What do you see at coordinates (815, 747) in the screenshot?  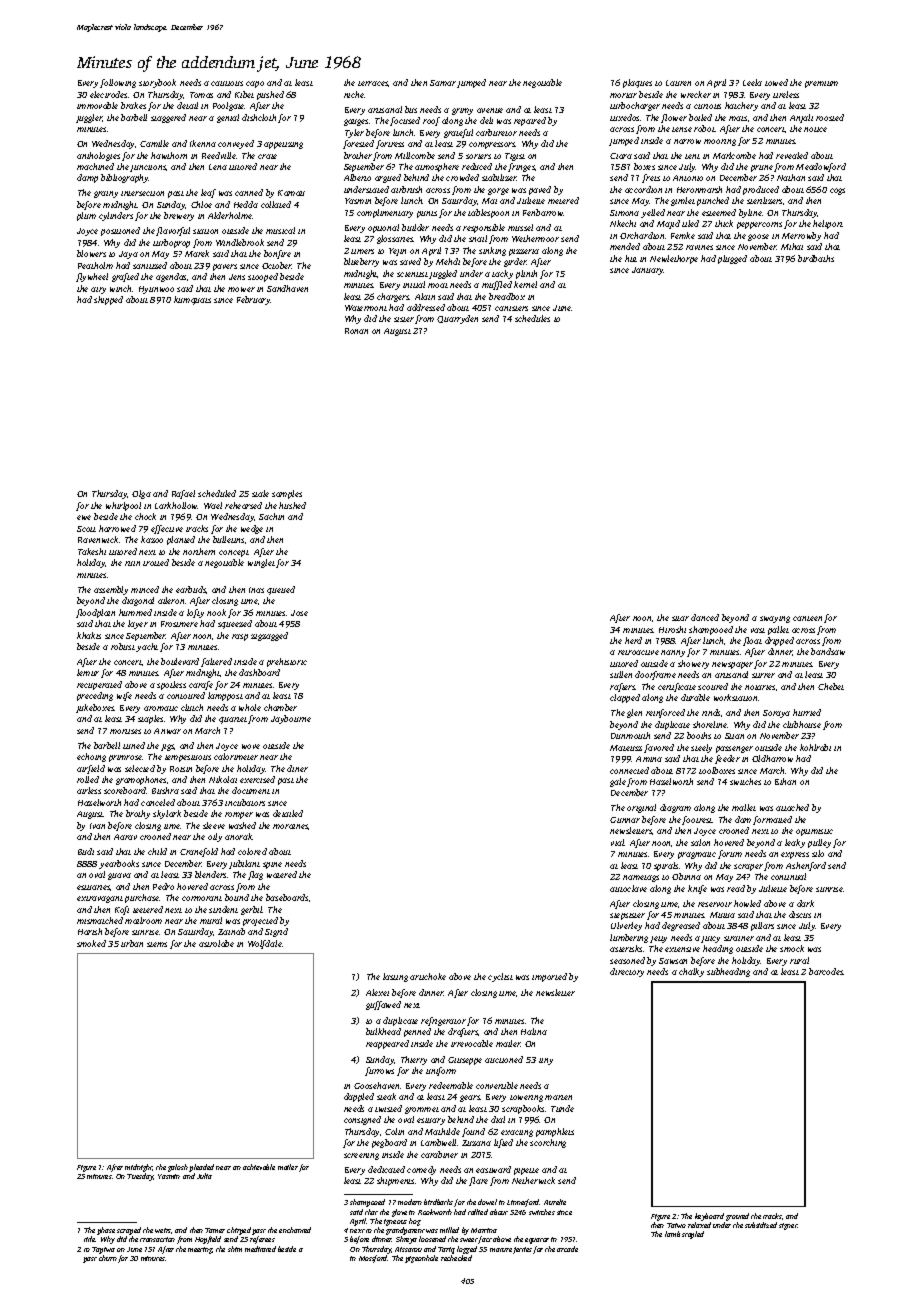 I see `kohlrabi` at bounding box center [815, 747].
